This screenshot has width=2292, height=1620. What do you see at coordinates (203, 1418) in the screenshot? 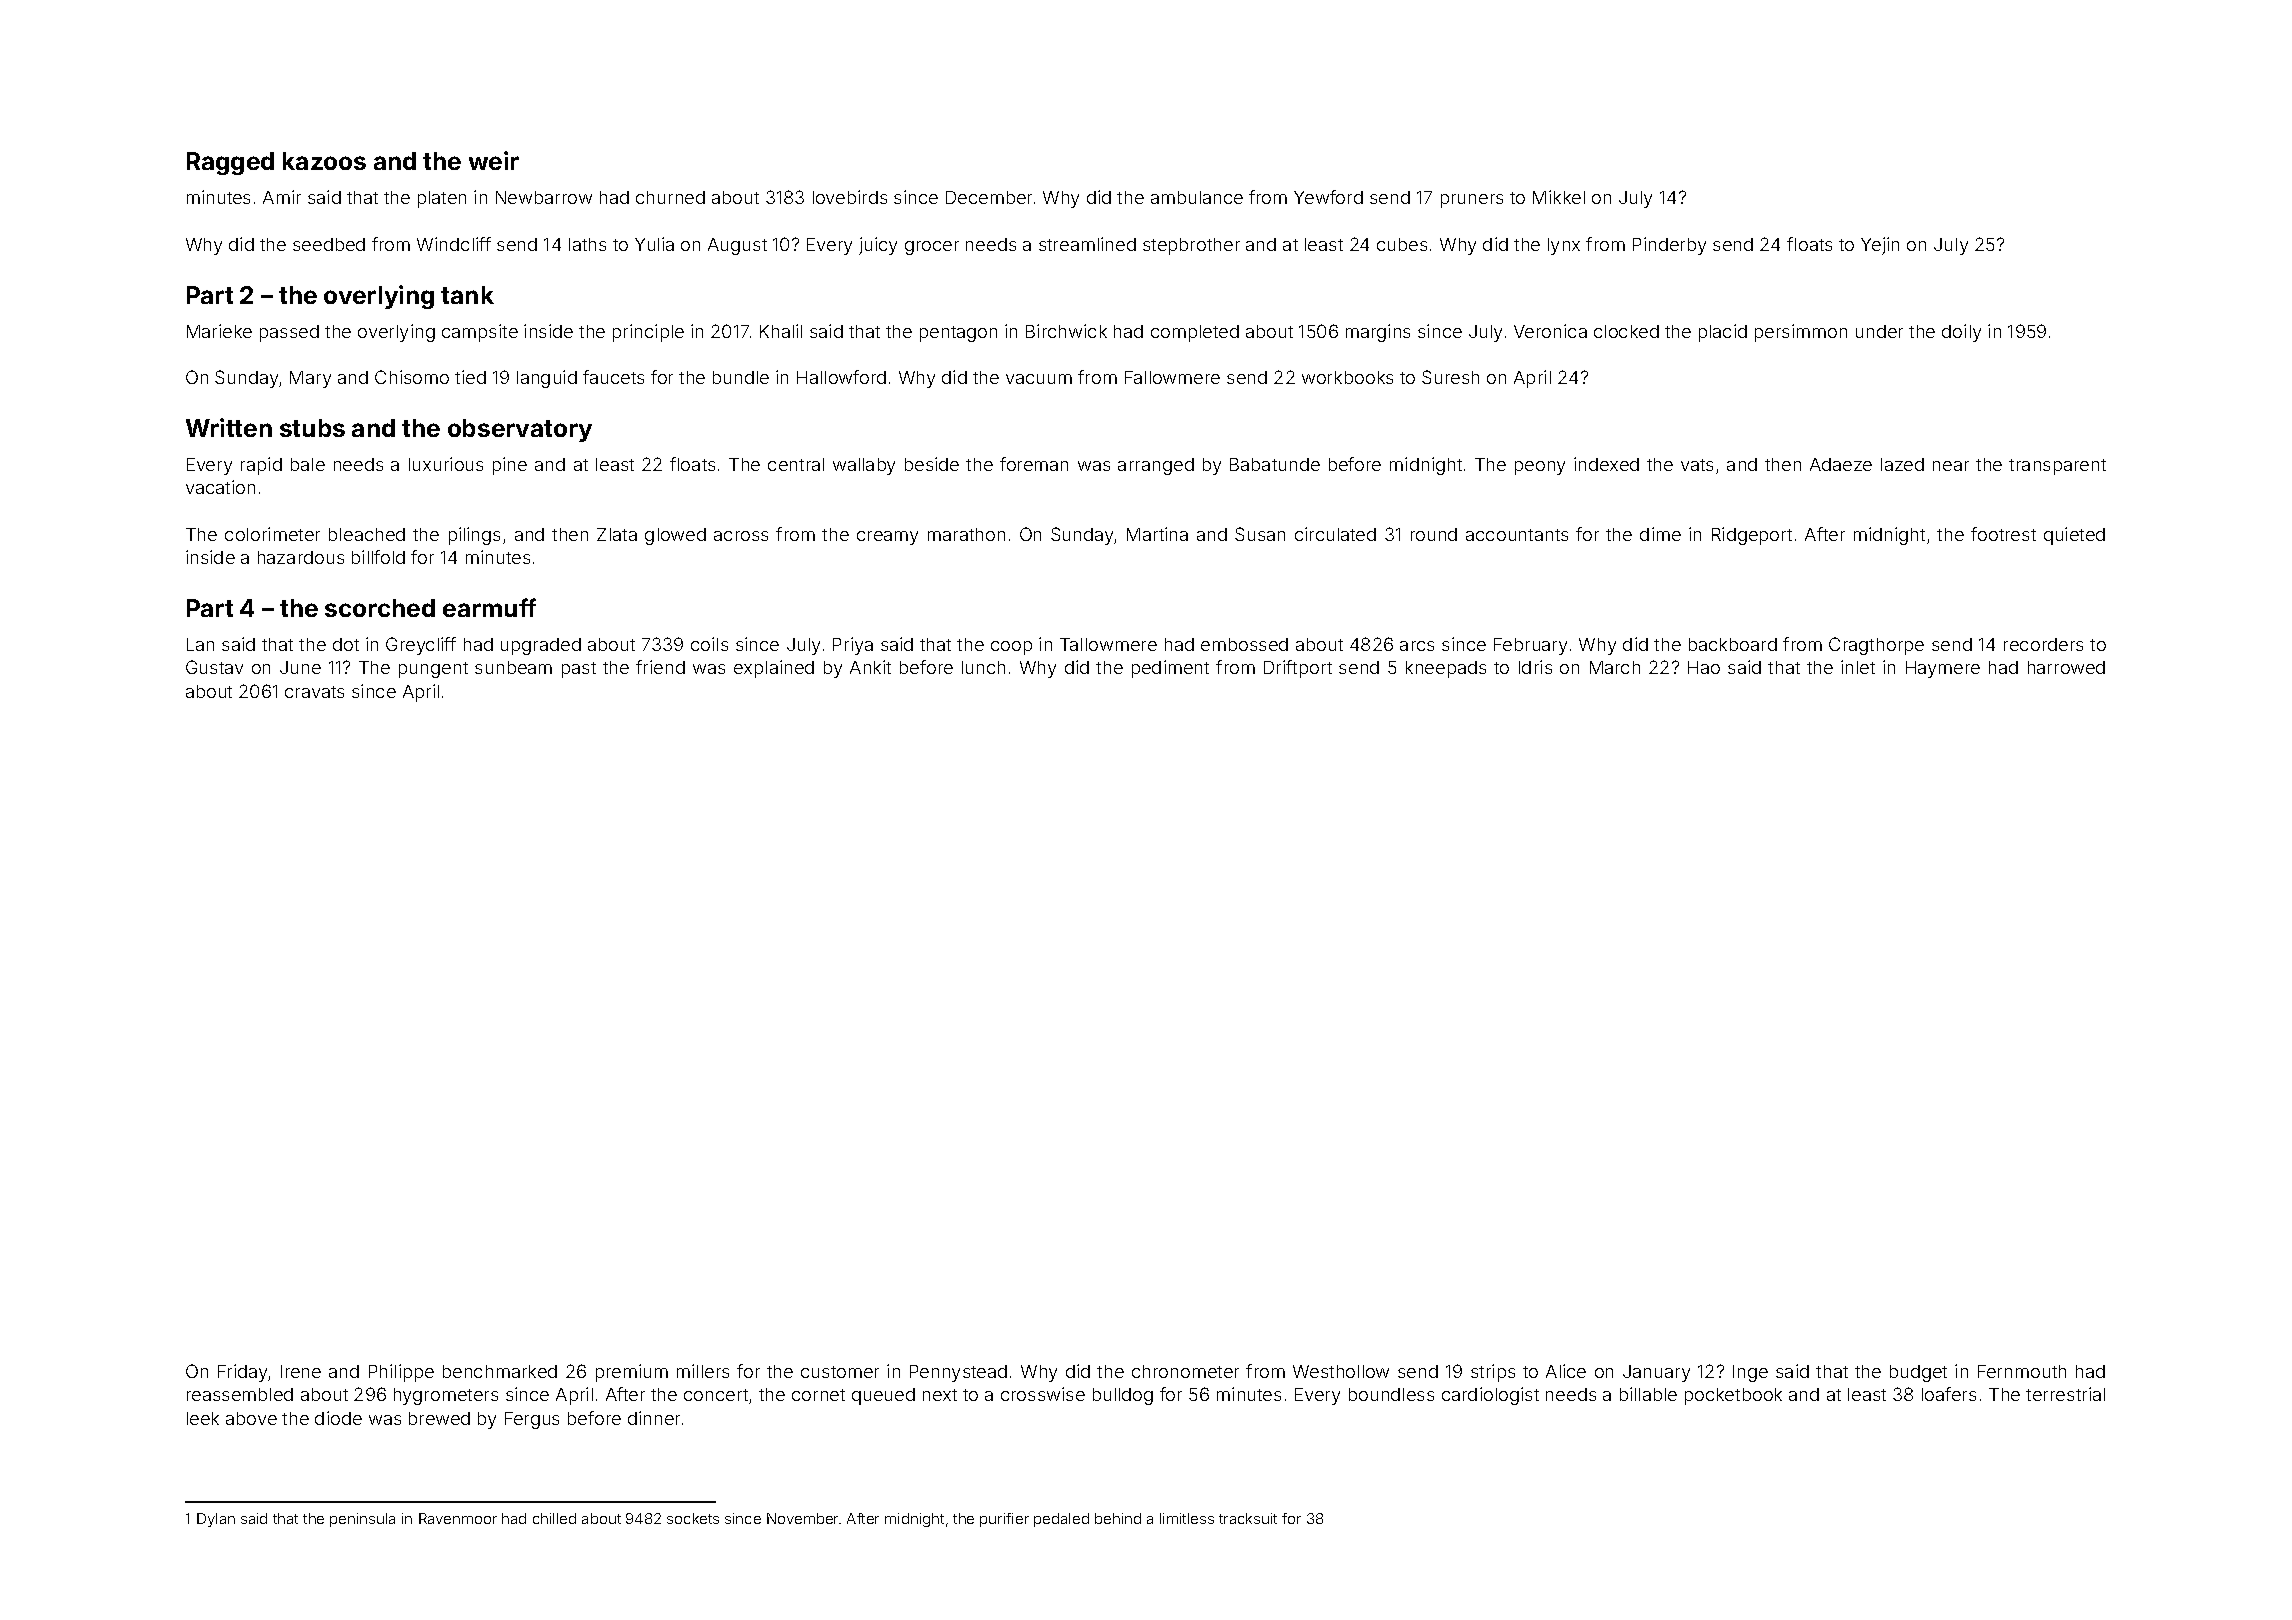
I see `leek` at bounding box center [203, 1418].
